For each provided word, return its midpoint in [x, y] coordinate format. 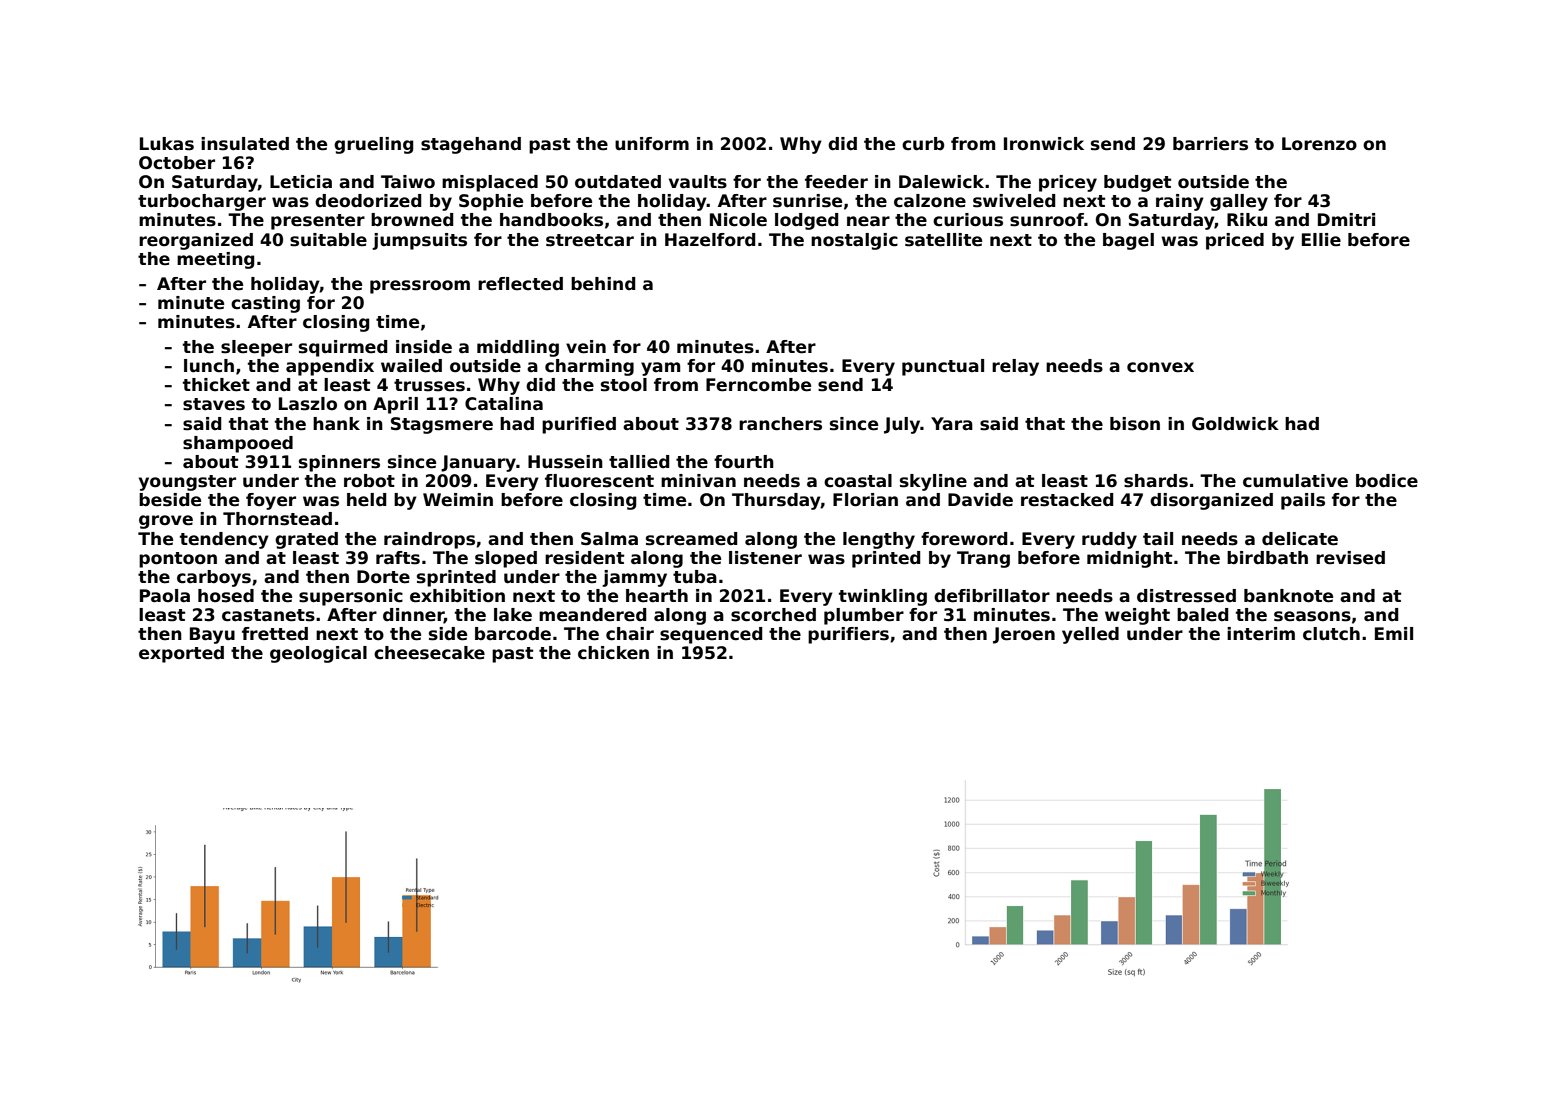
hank [336, 424]
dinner [413, 616]
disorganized [1211, 501]
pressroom [420, 287]
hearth [657, 596]
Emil [1394, 633]
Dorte [383, 577]
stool [624, 385]
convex [1160, 367]
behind [603, 284]
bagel [1128, 241]
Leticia [301, 182]
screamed [691, 539]
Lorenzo [1319, 144]
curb [923, 144]
